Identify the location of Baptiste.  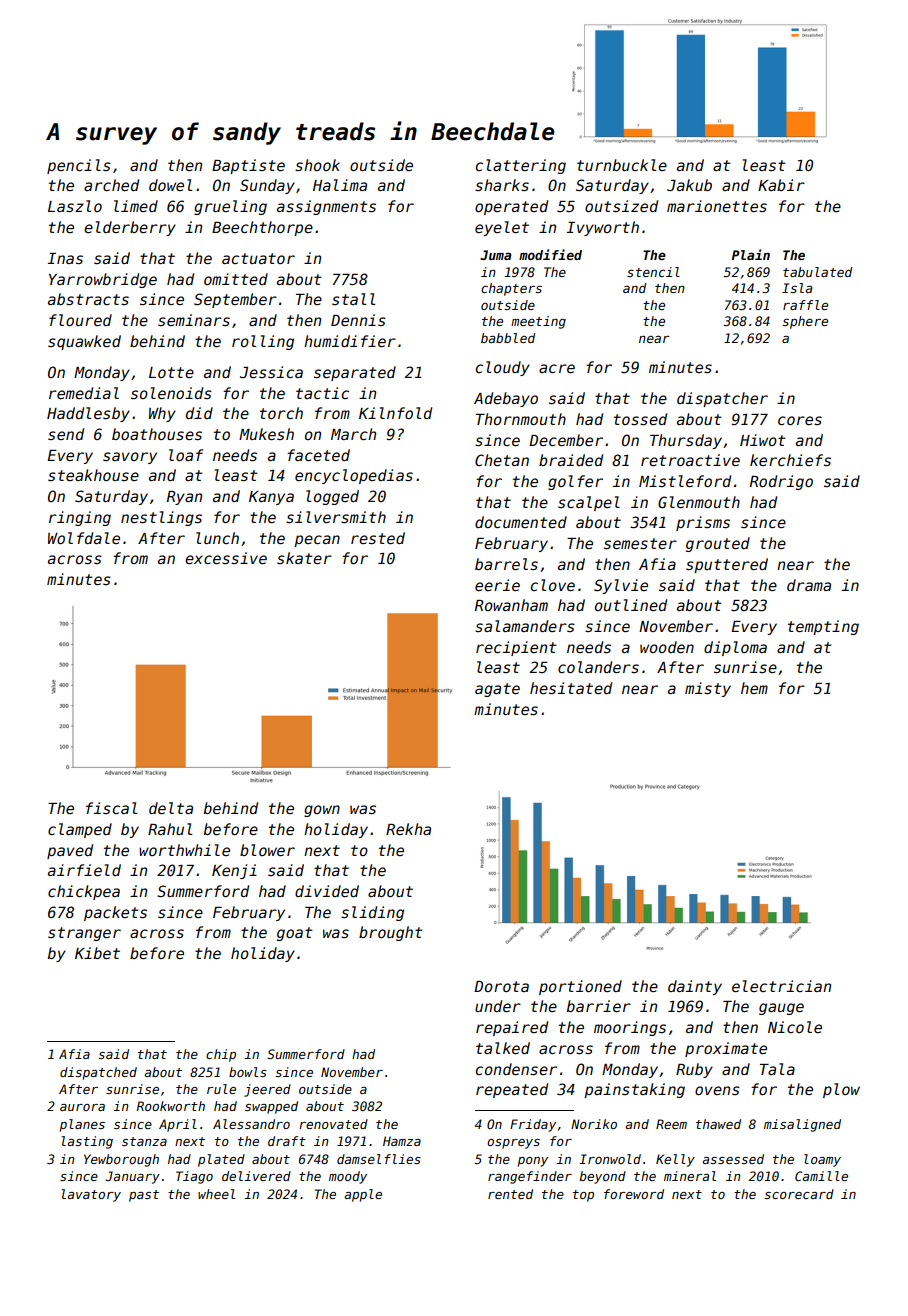
(248, 166).
